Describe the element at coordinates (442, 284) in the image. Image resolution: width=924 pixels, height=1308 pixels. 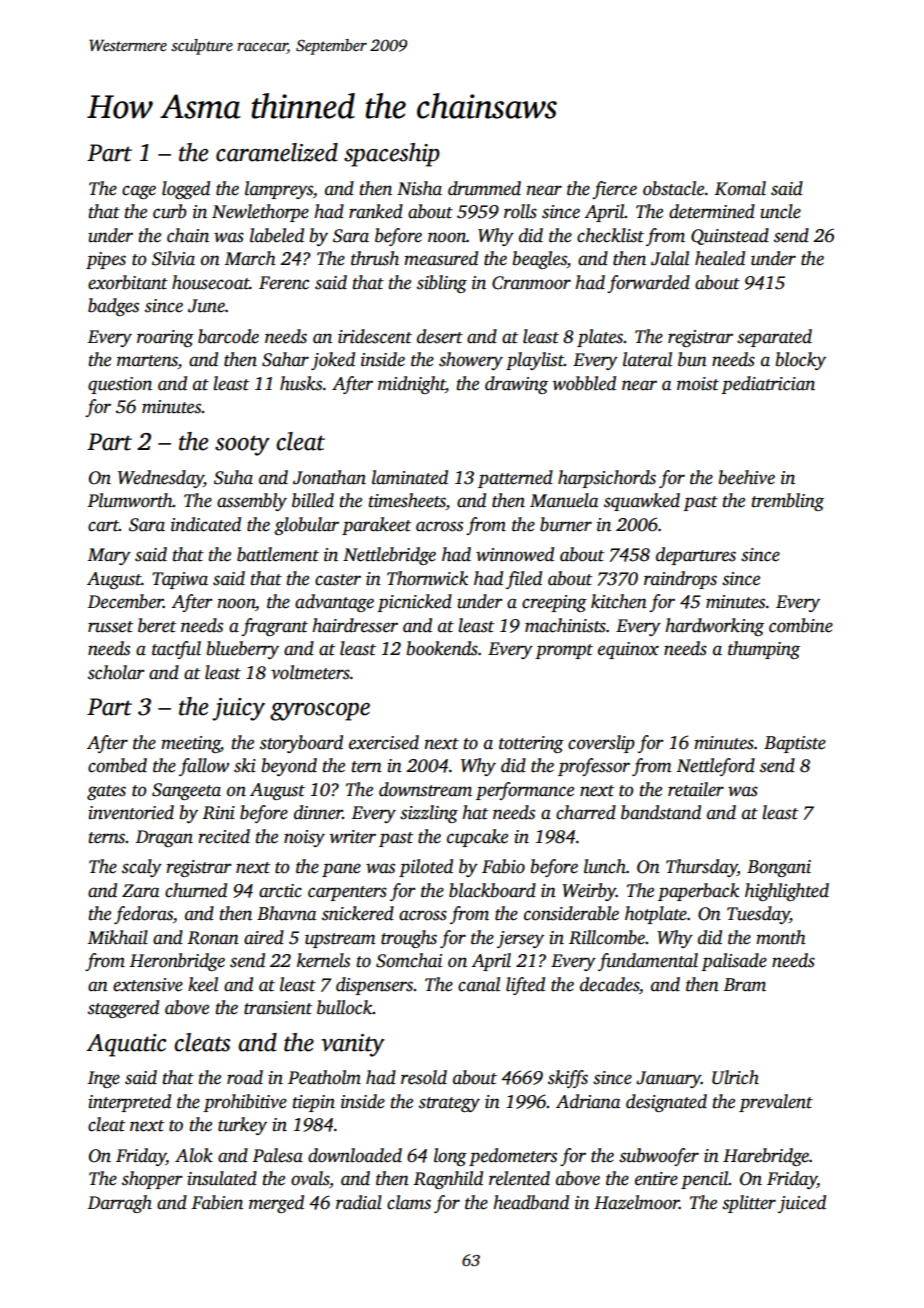
I see `sibling` at that location.
